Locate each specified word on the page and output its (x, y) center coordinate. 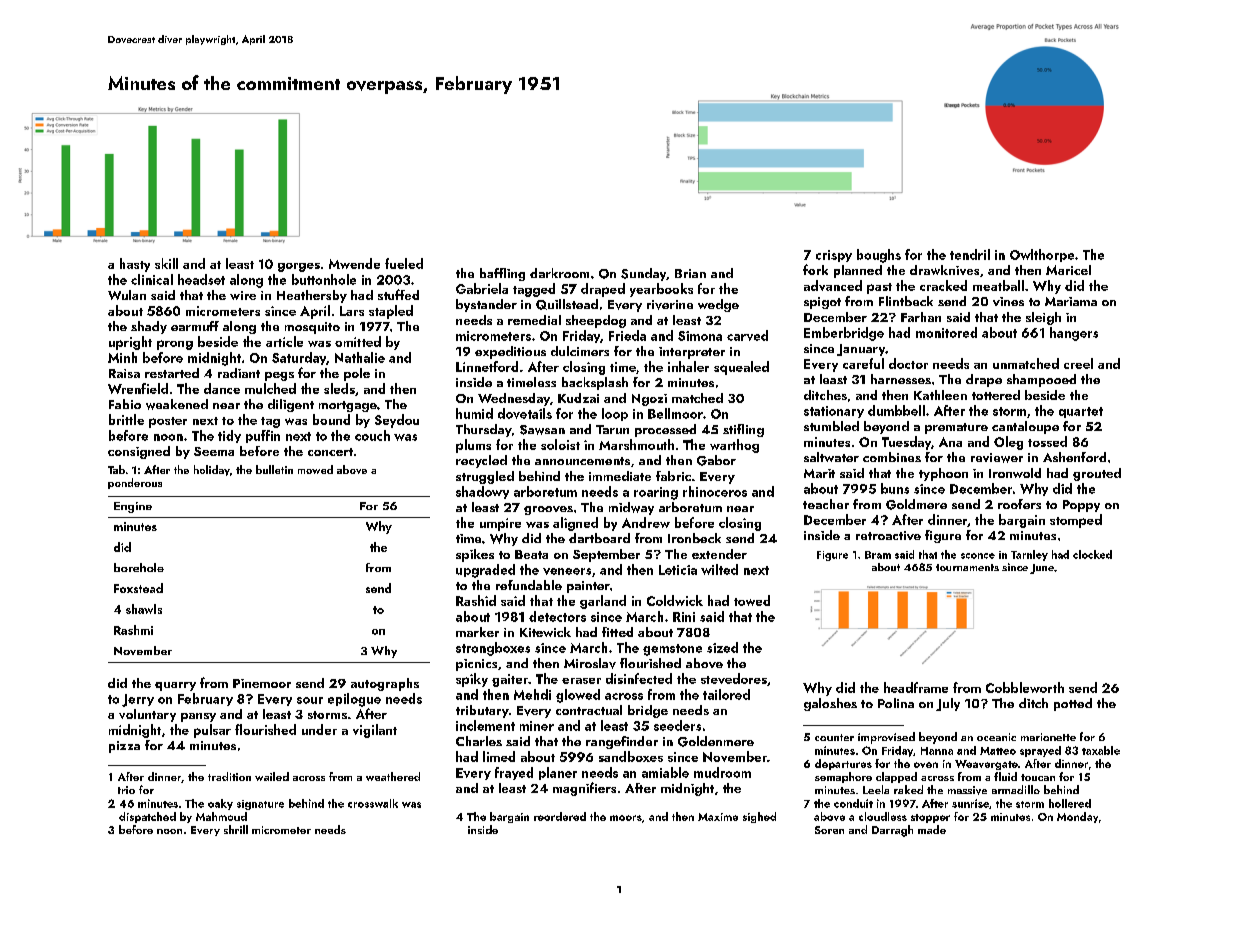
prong (175, 345)
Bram (878, 555)
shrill (236, 829)
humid (474, 413)
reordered (560, 816)
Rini (684, 617)
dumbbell (896, 410)
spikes (475, 555)
